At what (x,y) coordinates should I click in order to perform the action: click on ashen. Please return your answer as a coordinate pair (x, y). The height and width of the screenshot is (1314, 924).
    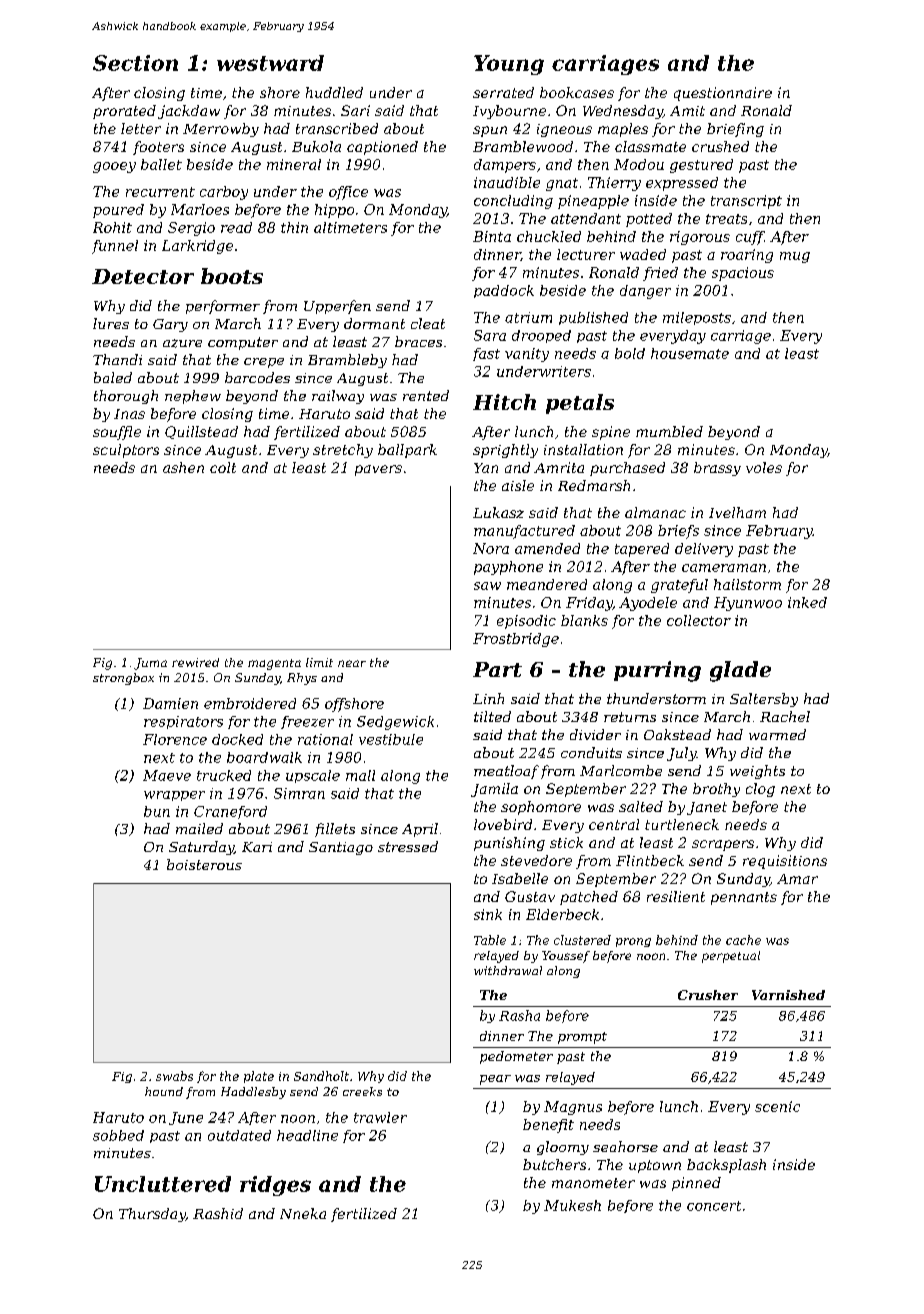
    Looking at the image, I should click on (183, 467).
